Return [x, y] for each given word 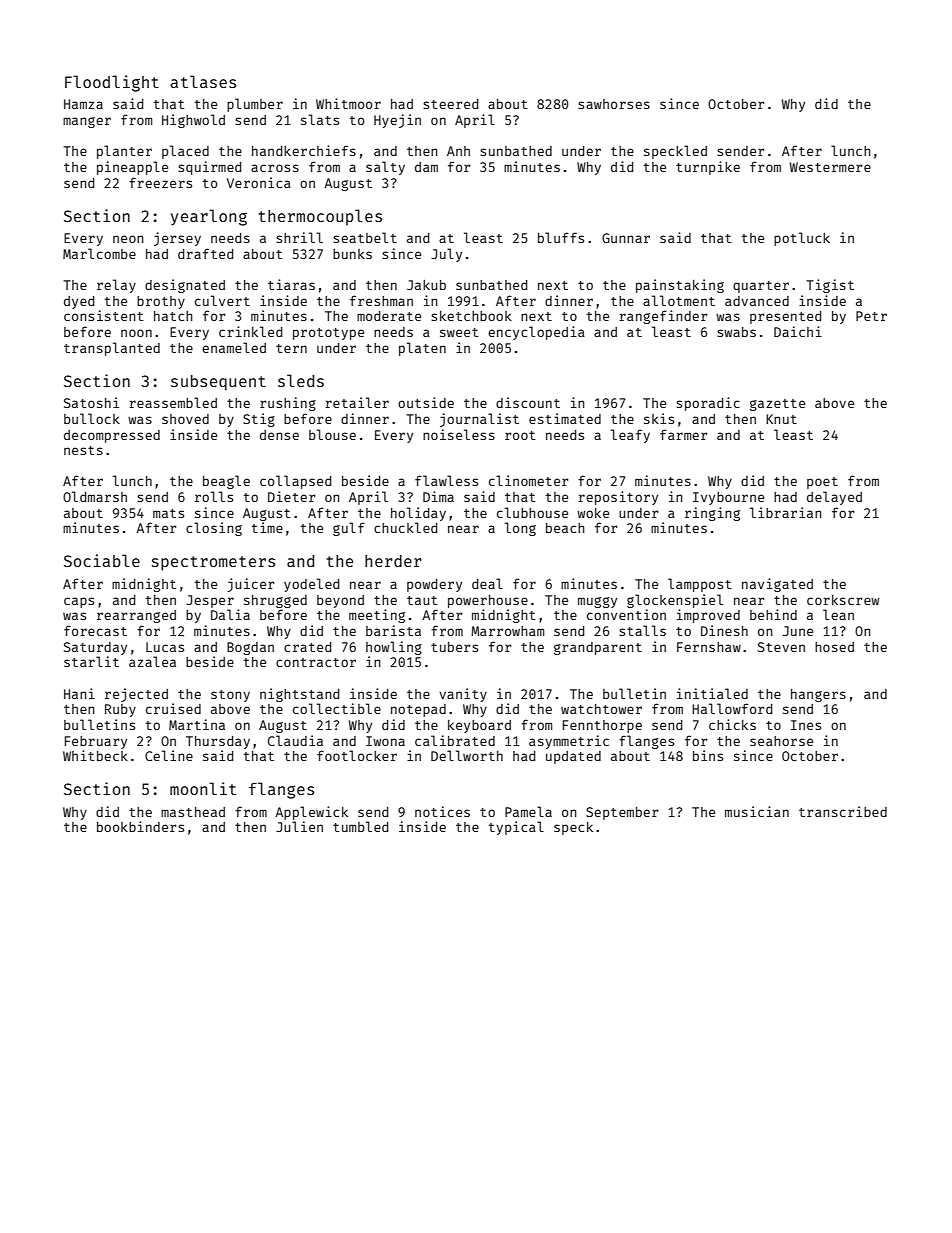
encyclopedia [536, 333]
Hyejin [397, 121]
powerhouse [488, 601]
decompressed [112, 436]
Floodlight [112, 83]
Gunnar [626, 238]
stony [230, 696]
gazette [777, 405]
